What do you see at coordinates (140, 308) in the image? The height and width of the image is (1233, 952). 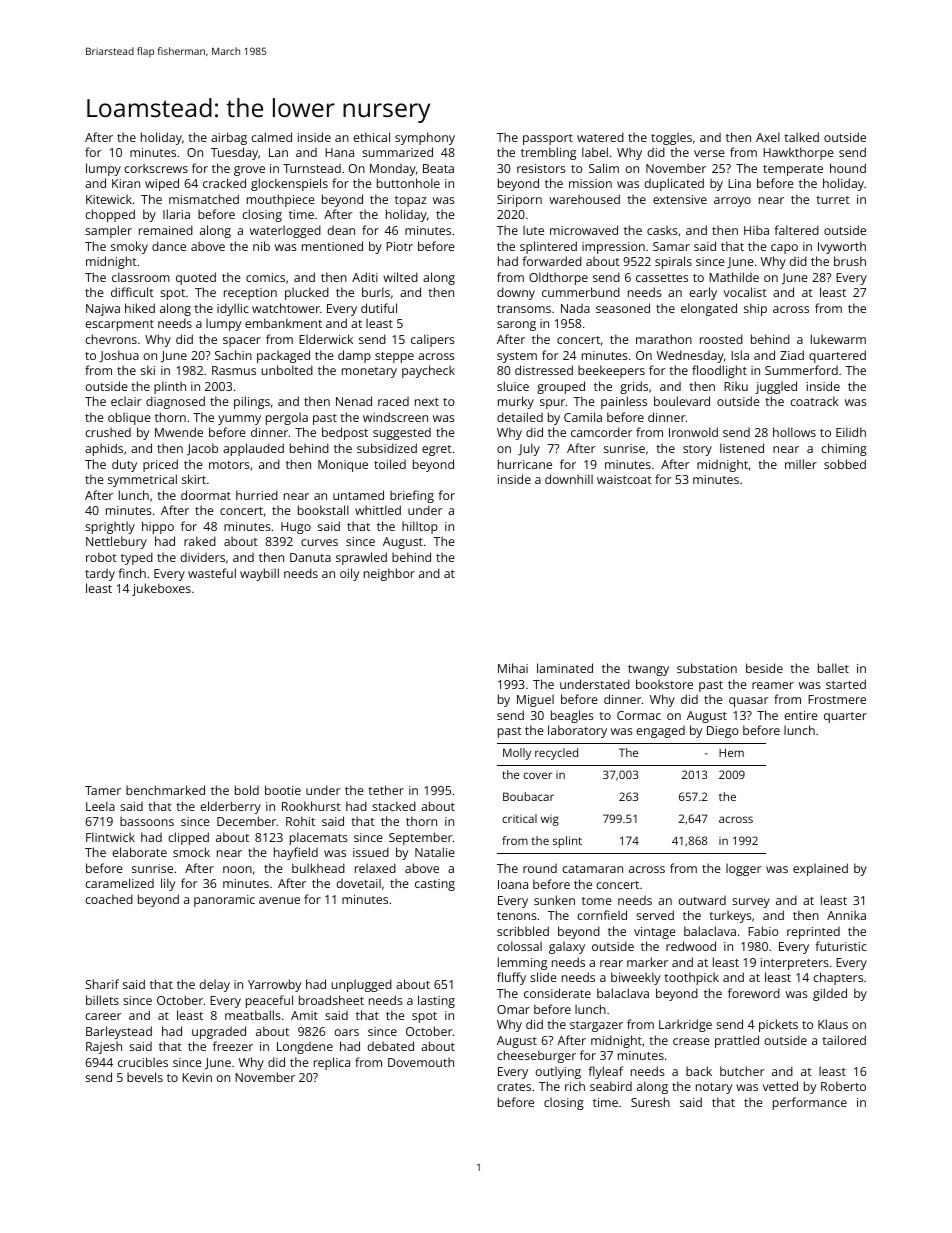 I see `hiked` at bounding box center [140, 308].
